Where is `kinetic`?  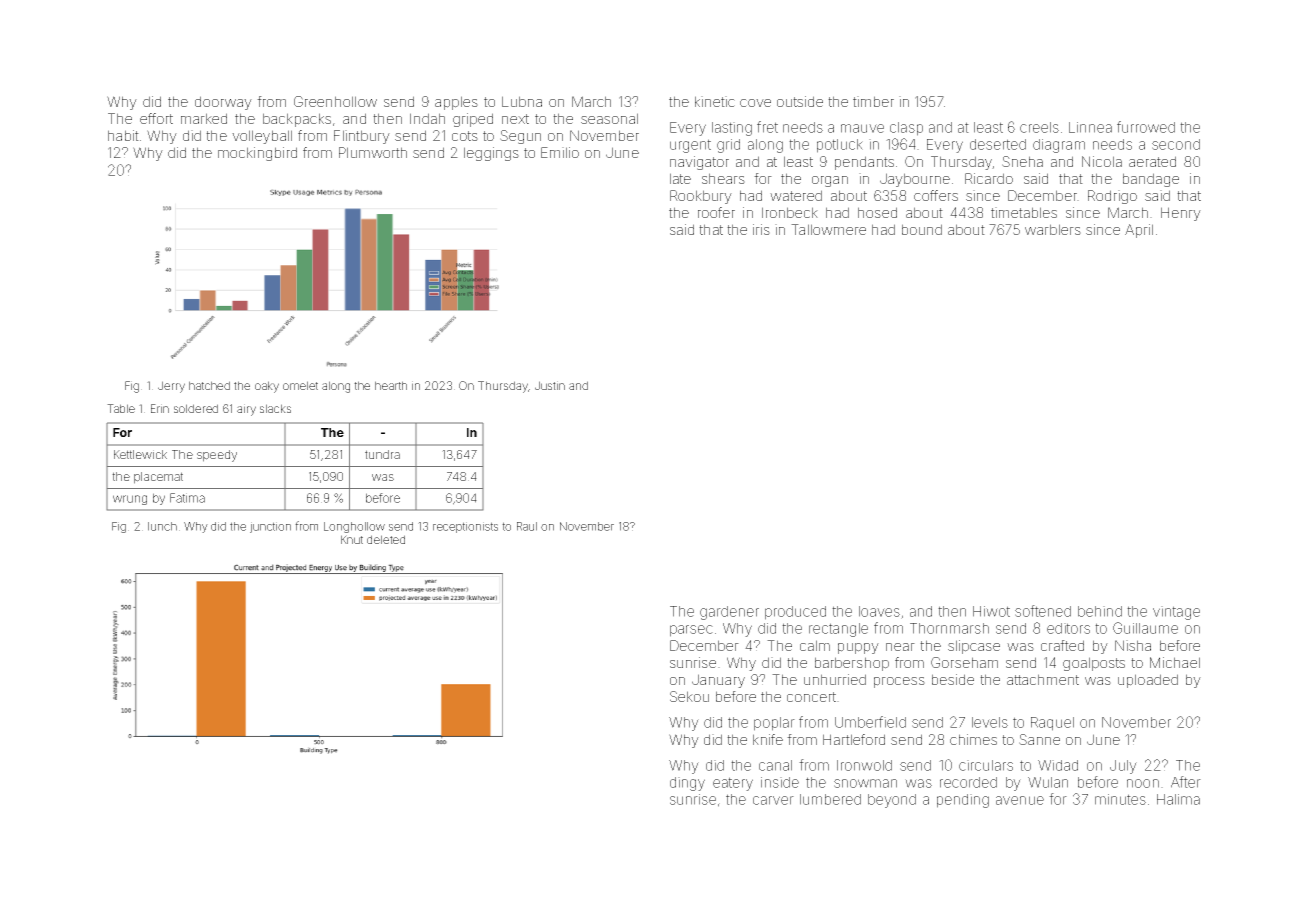 kinetic is located at coordinates (715, 101).
